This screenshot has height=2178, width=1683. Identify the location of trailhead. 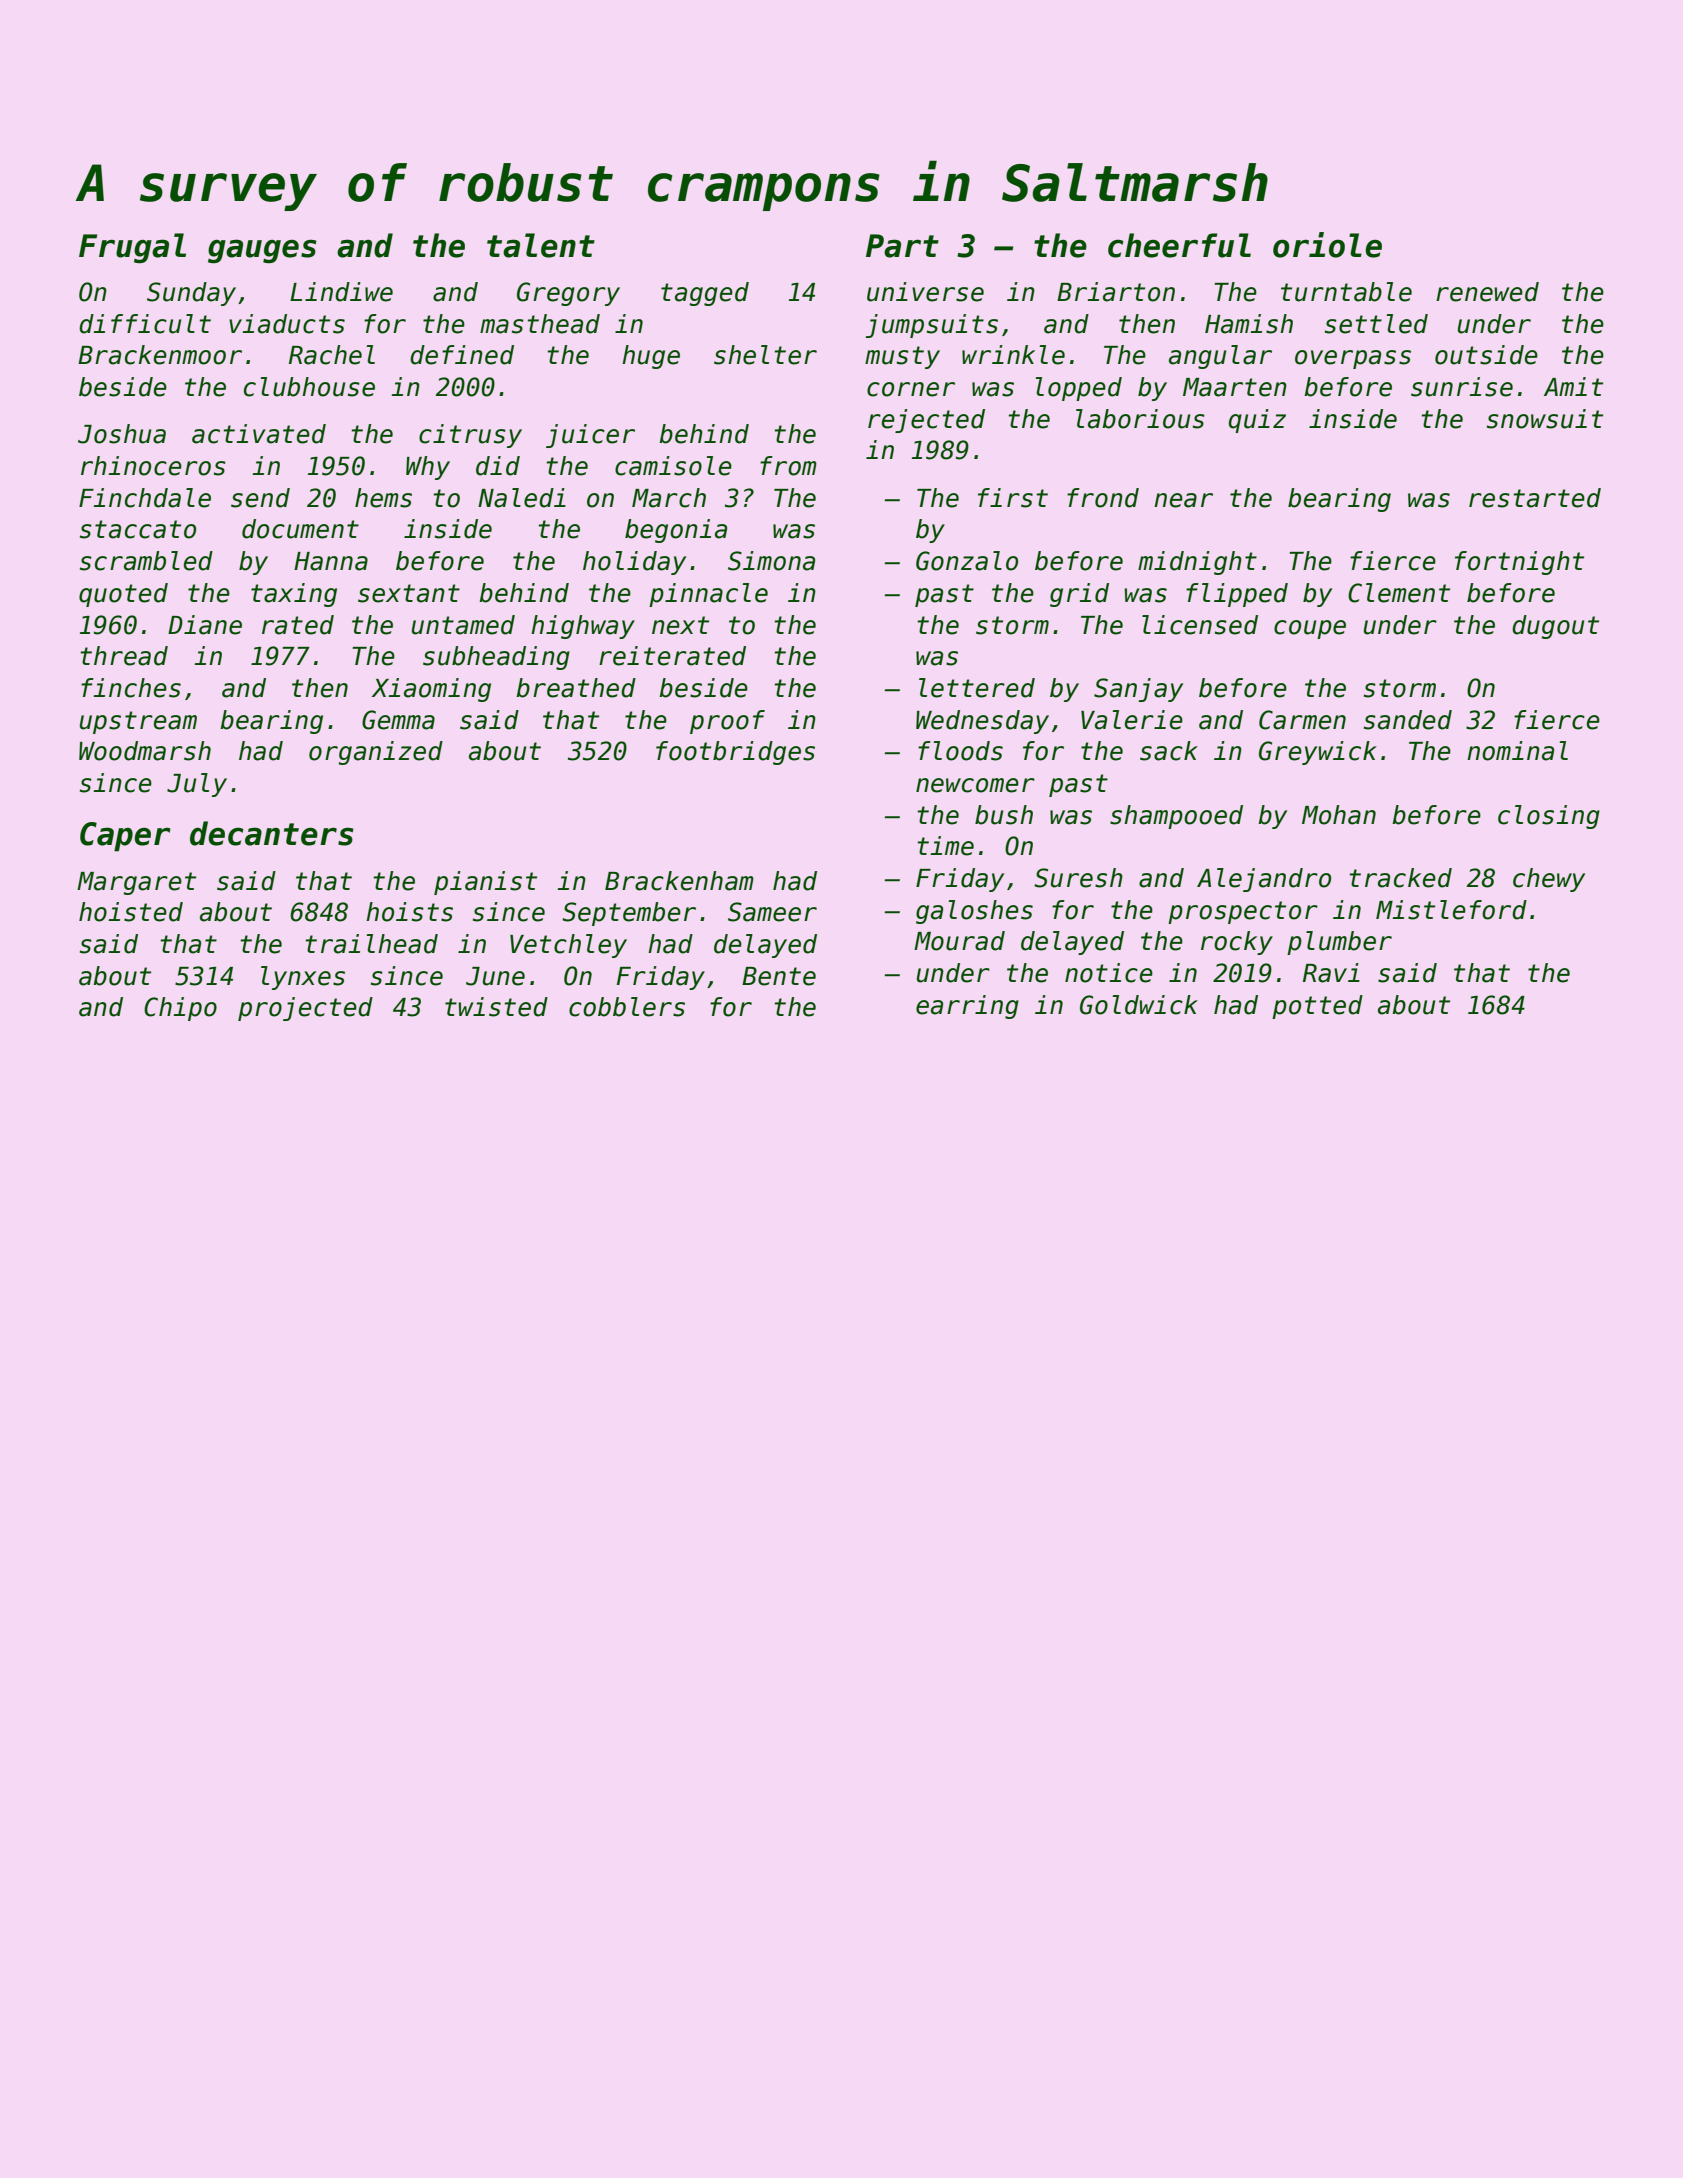
(372, 944).
